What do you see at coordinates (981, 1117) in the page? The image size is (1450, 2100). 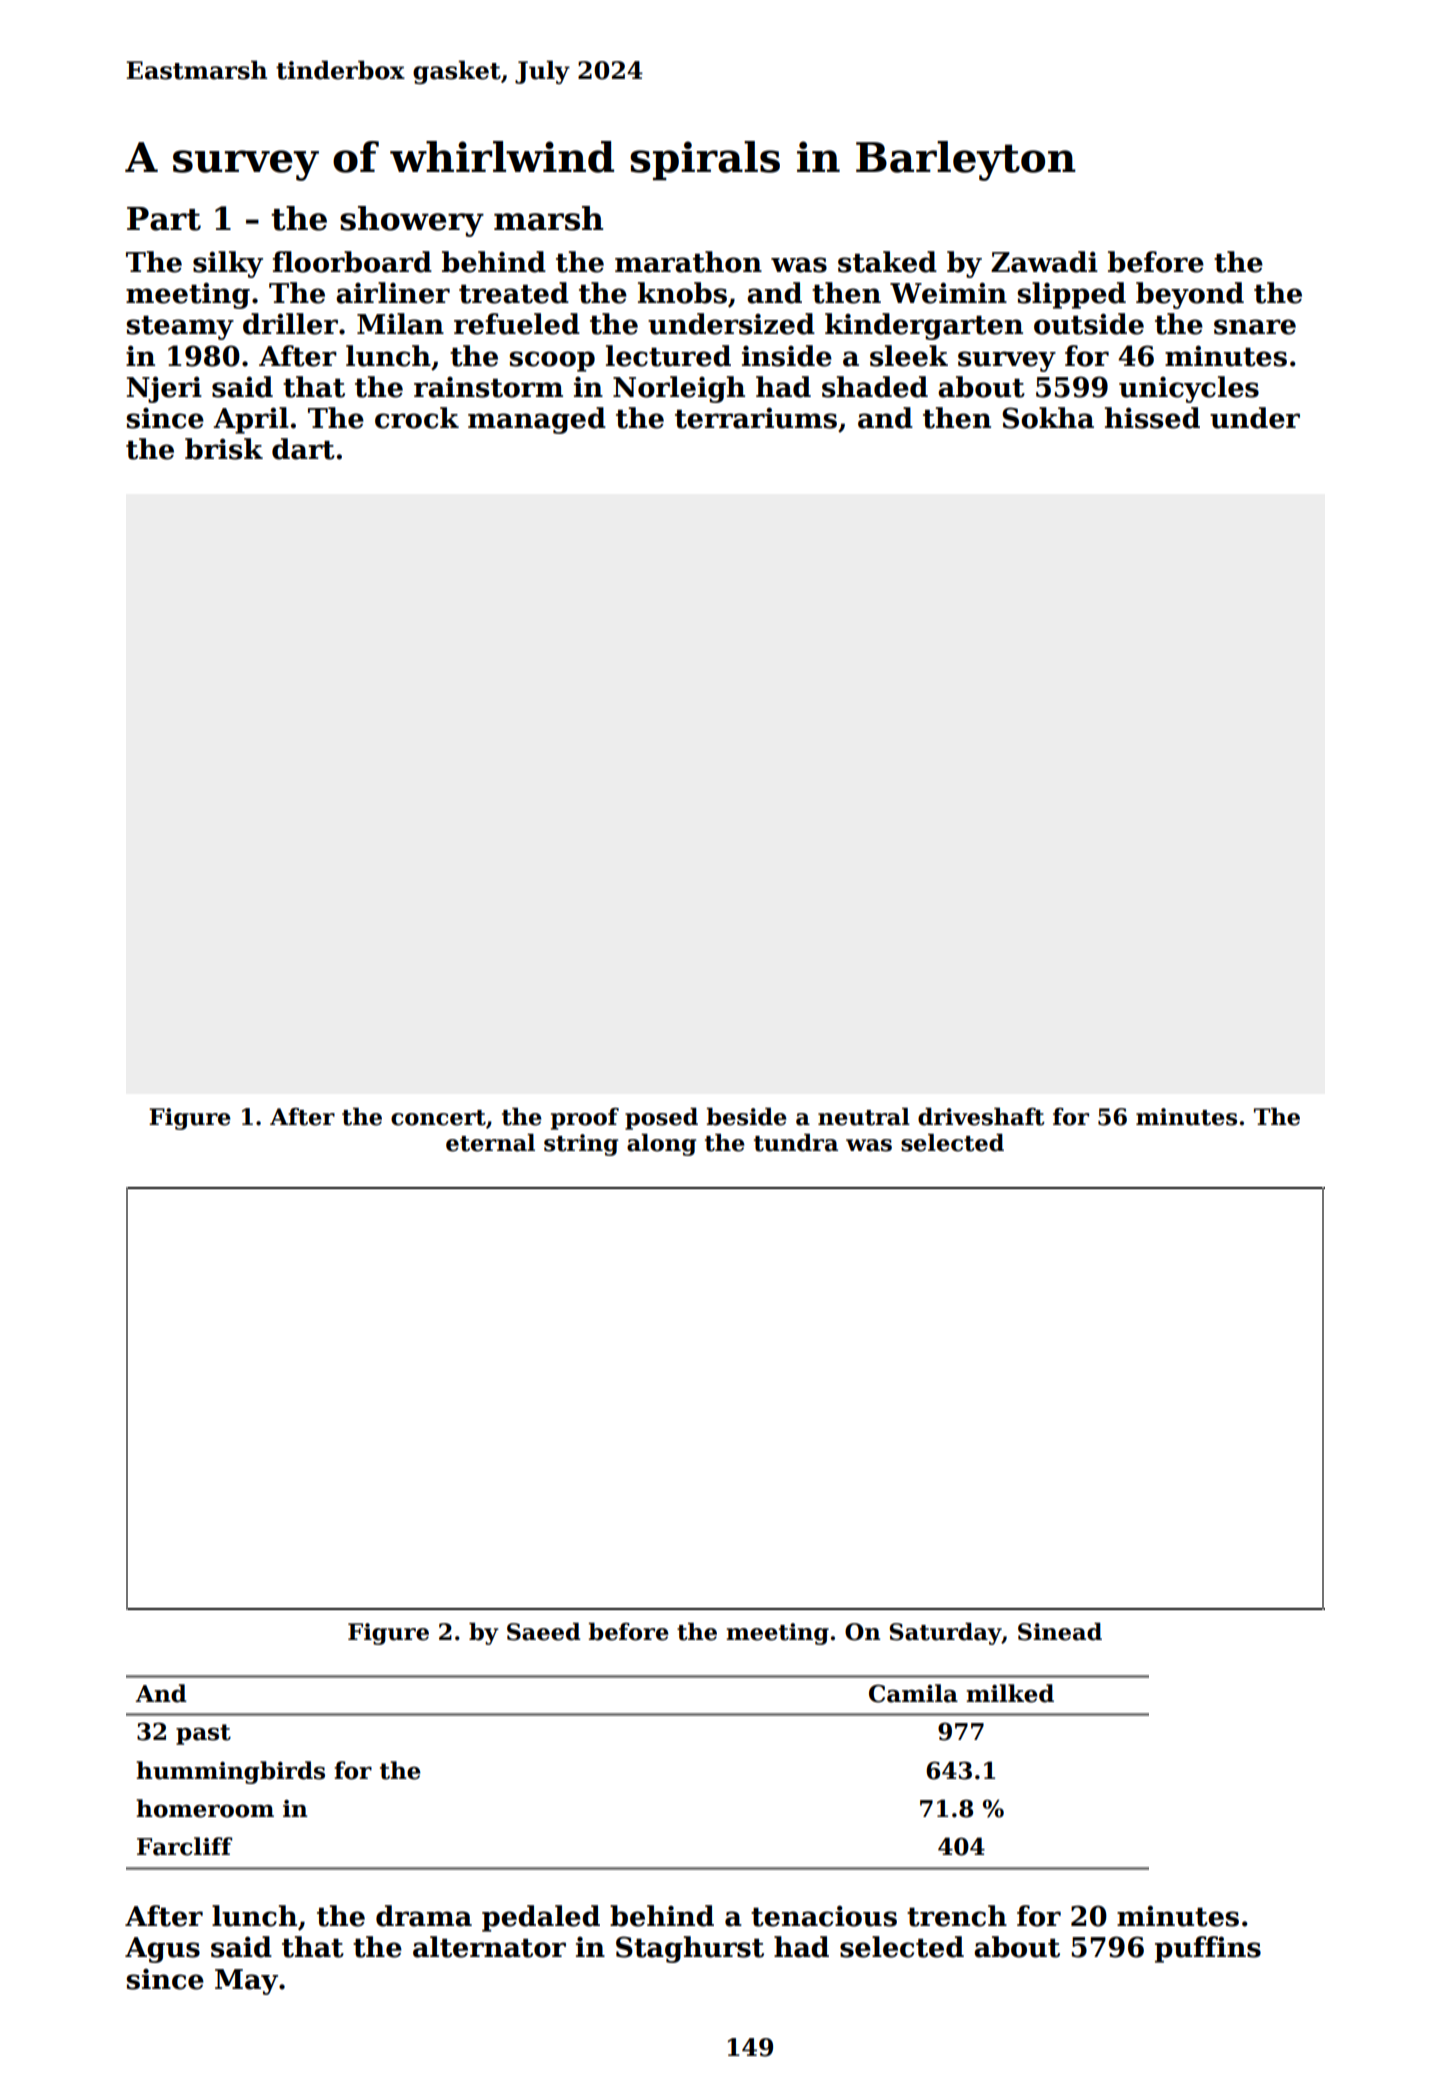 I see `driveshaft` at bounding box center [981, 1117].
